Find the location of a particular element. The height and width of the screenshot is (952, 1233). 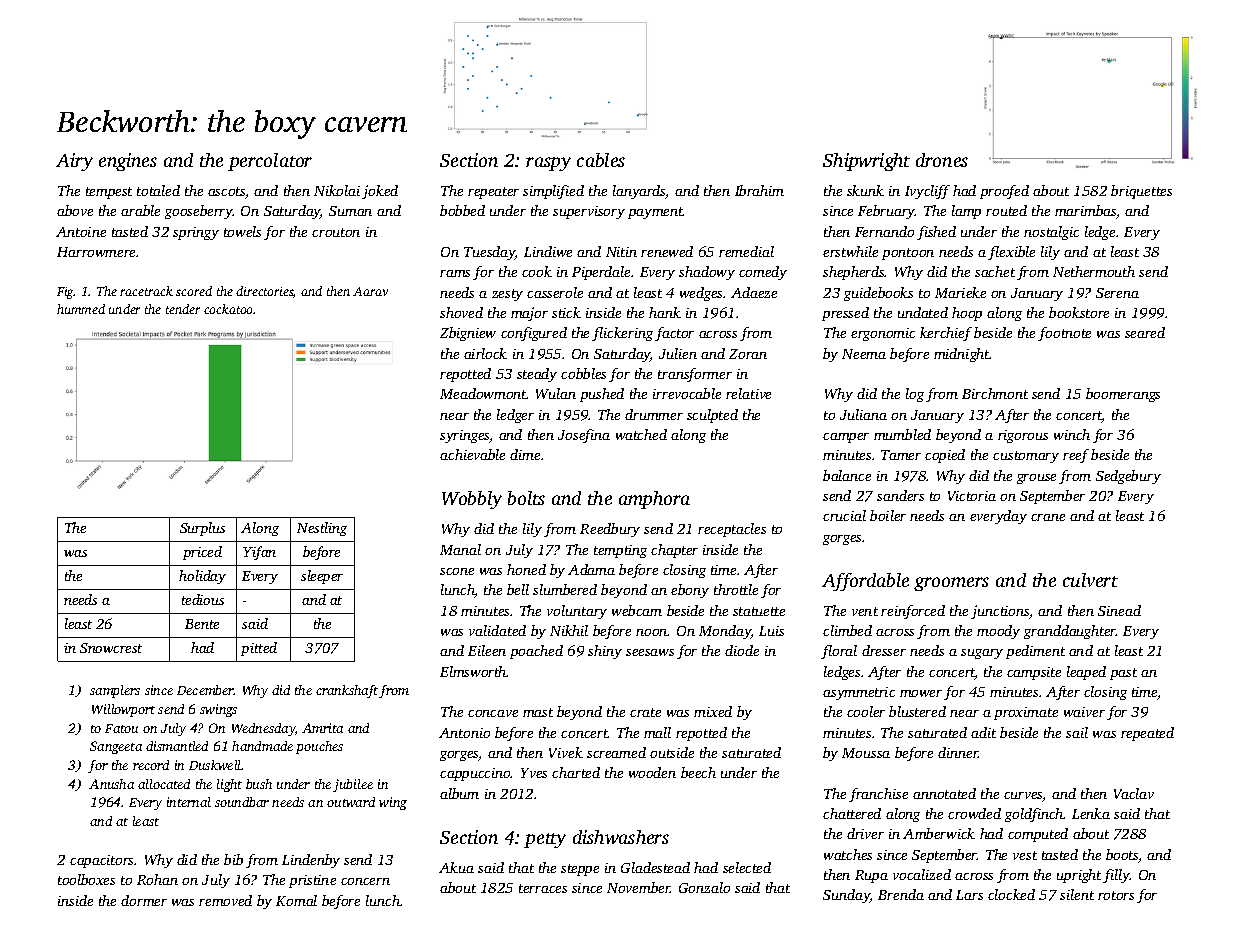

Adaeze is located at coordinates (754, 292).
